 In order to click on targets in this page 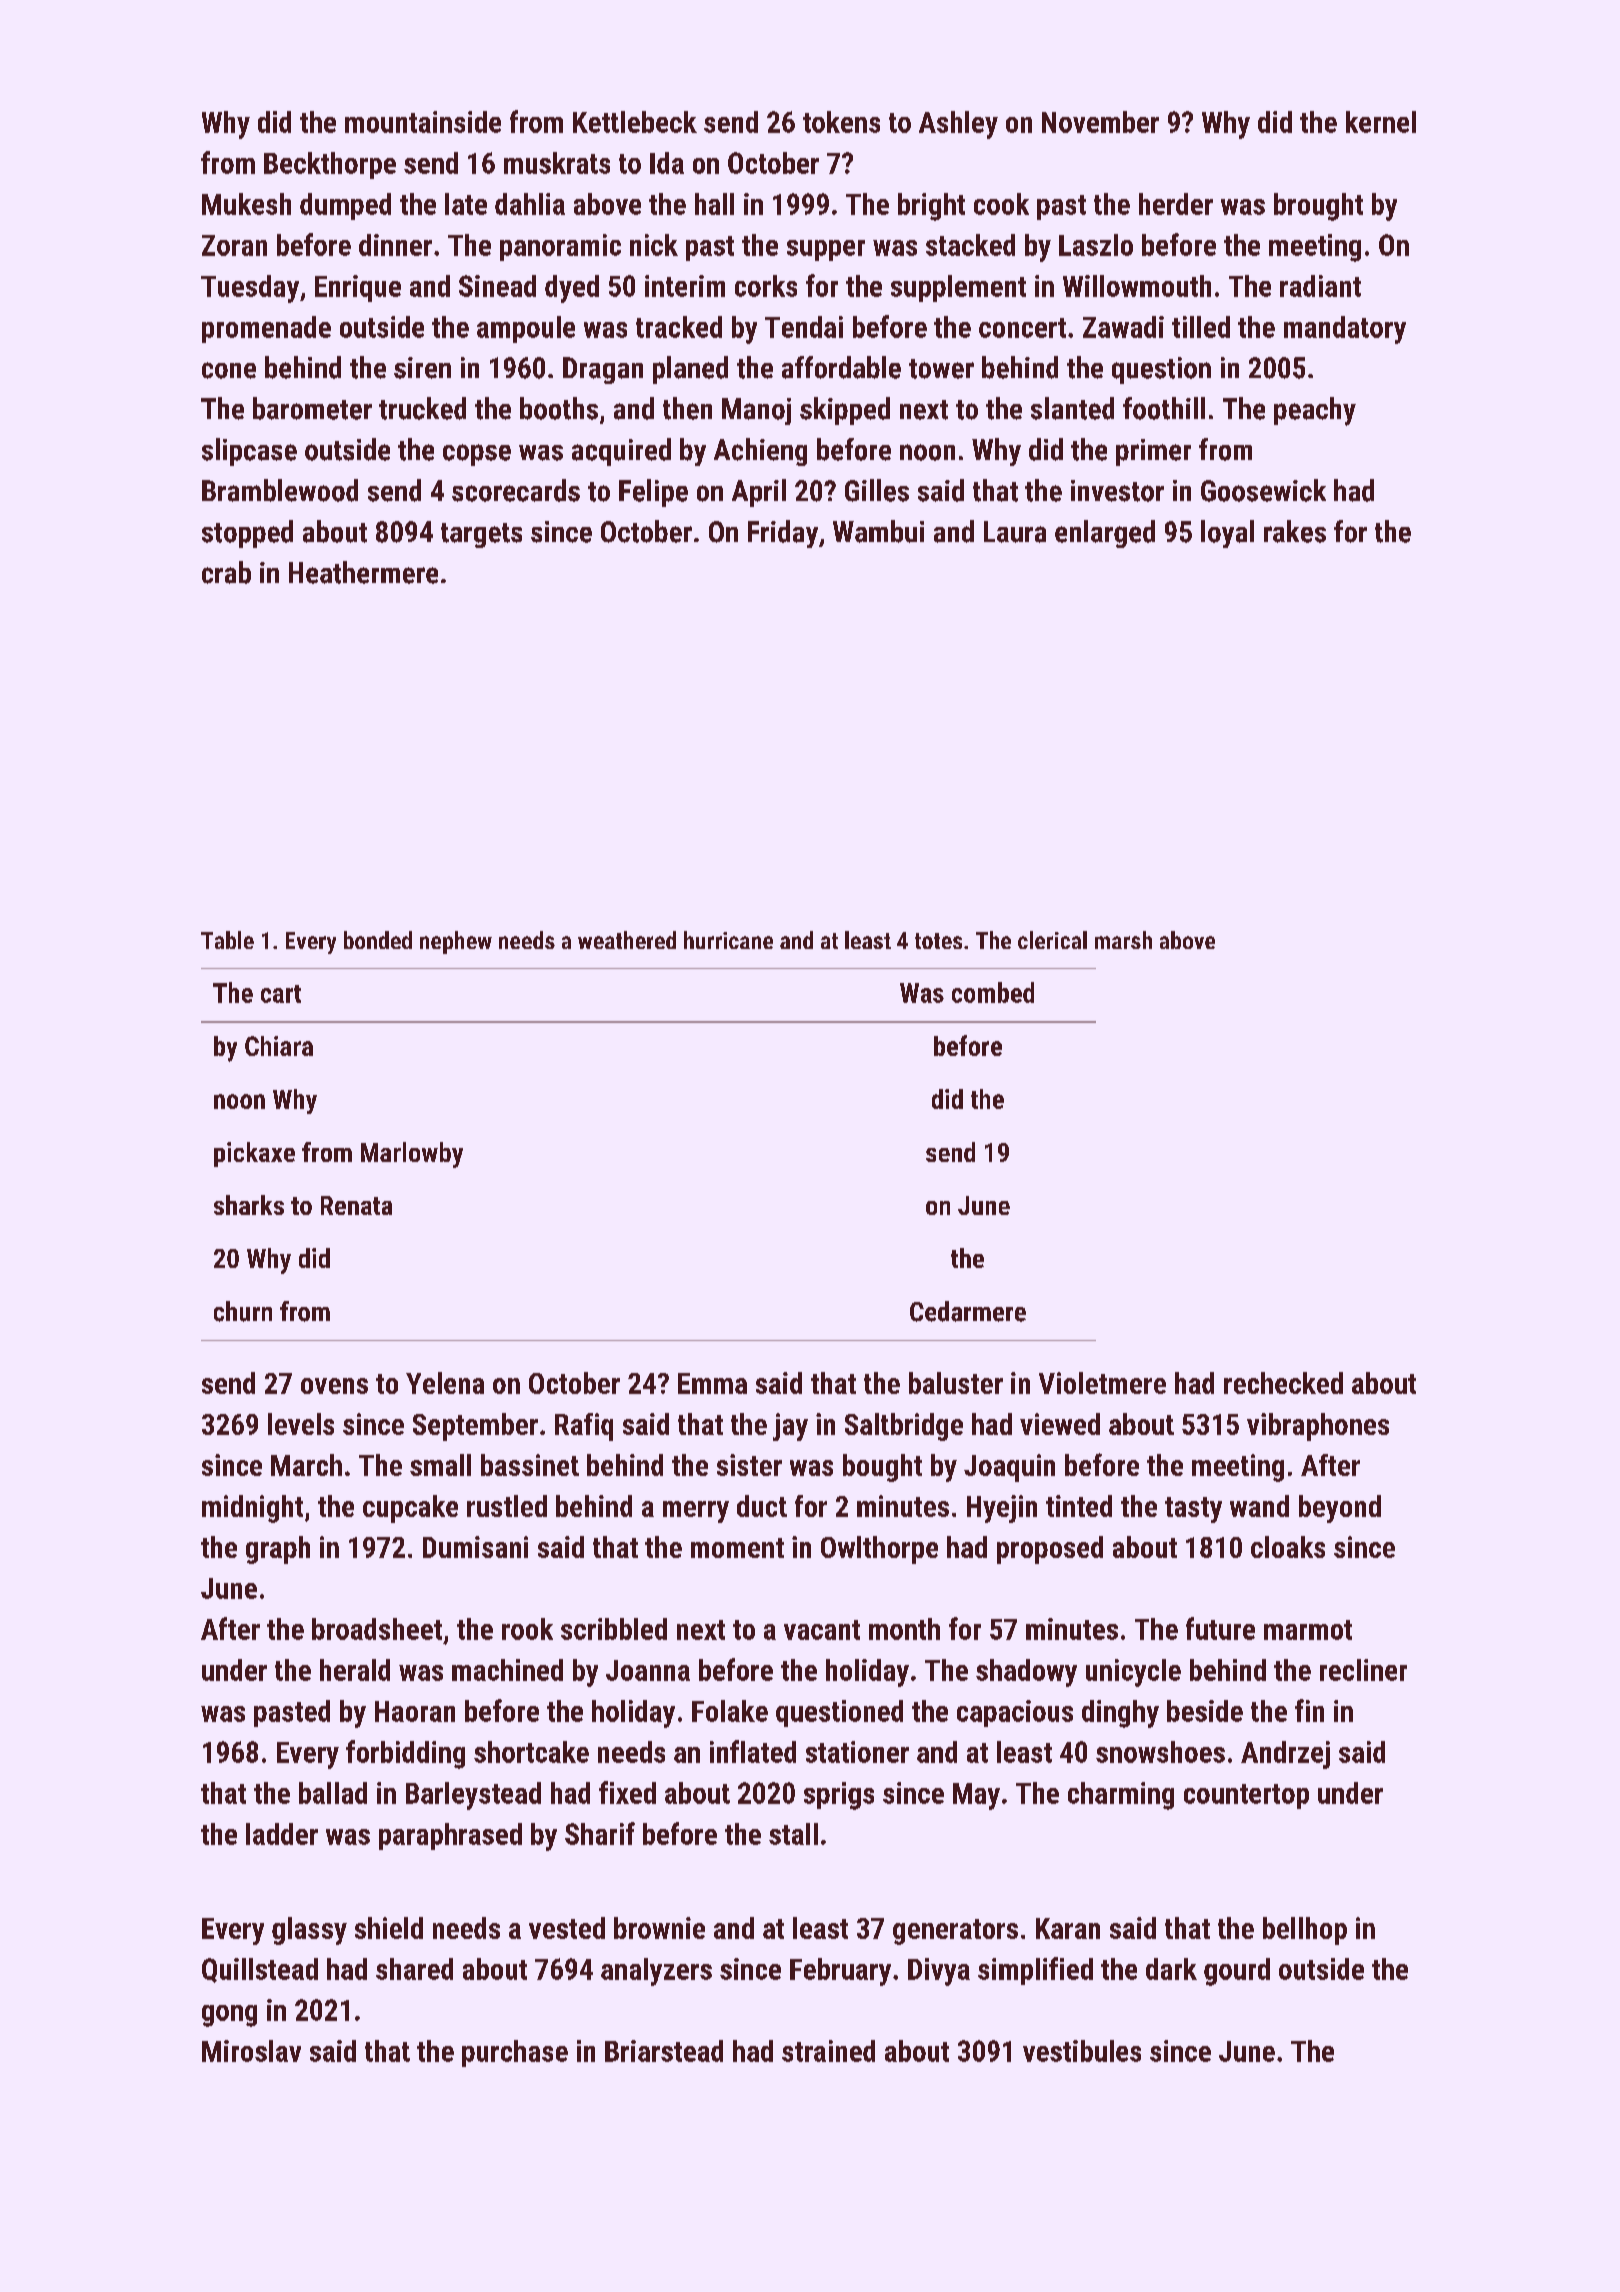, I will do `click(481, 535)`.
